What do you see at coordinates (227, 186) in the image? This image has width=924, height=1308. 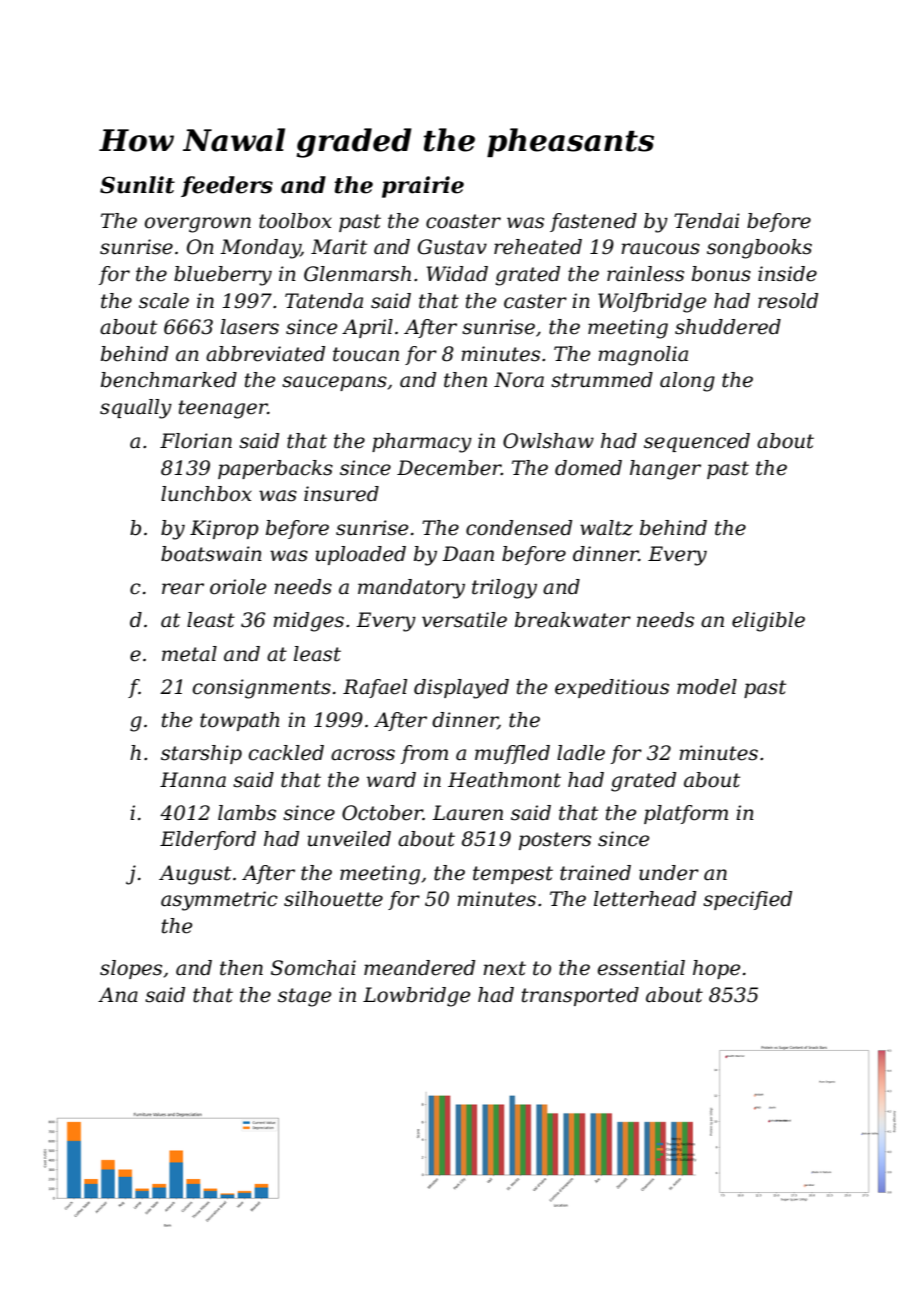 I see `feeders` at bounding box center [227, 186].
